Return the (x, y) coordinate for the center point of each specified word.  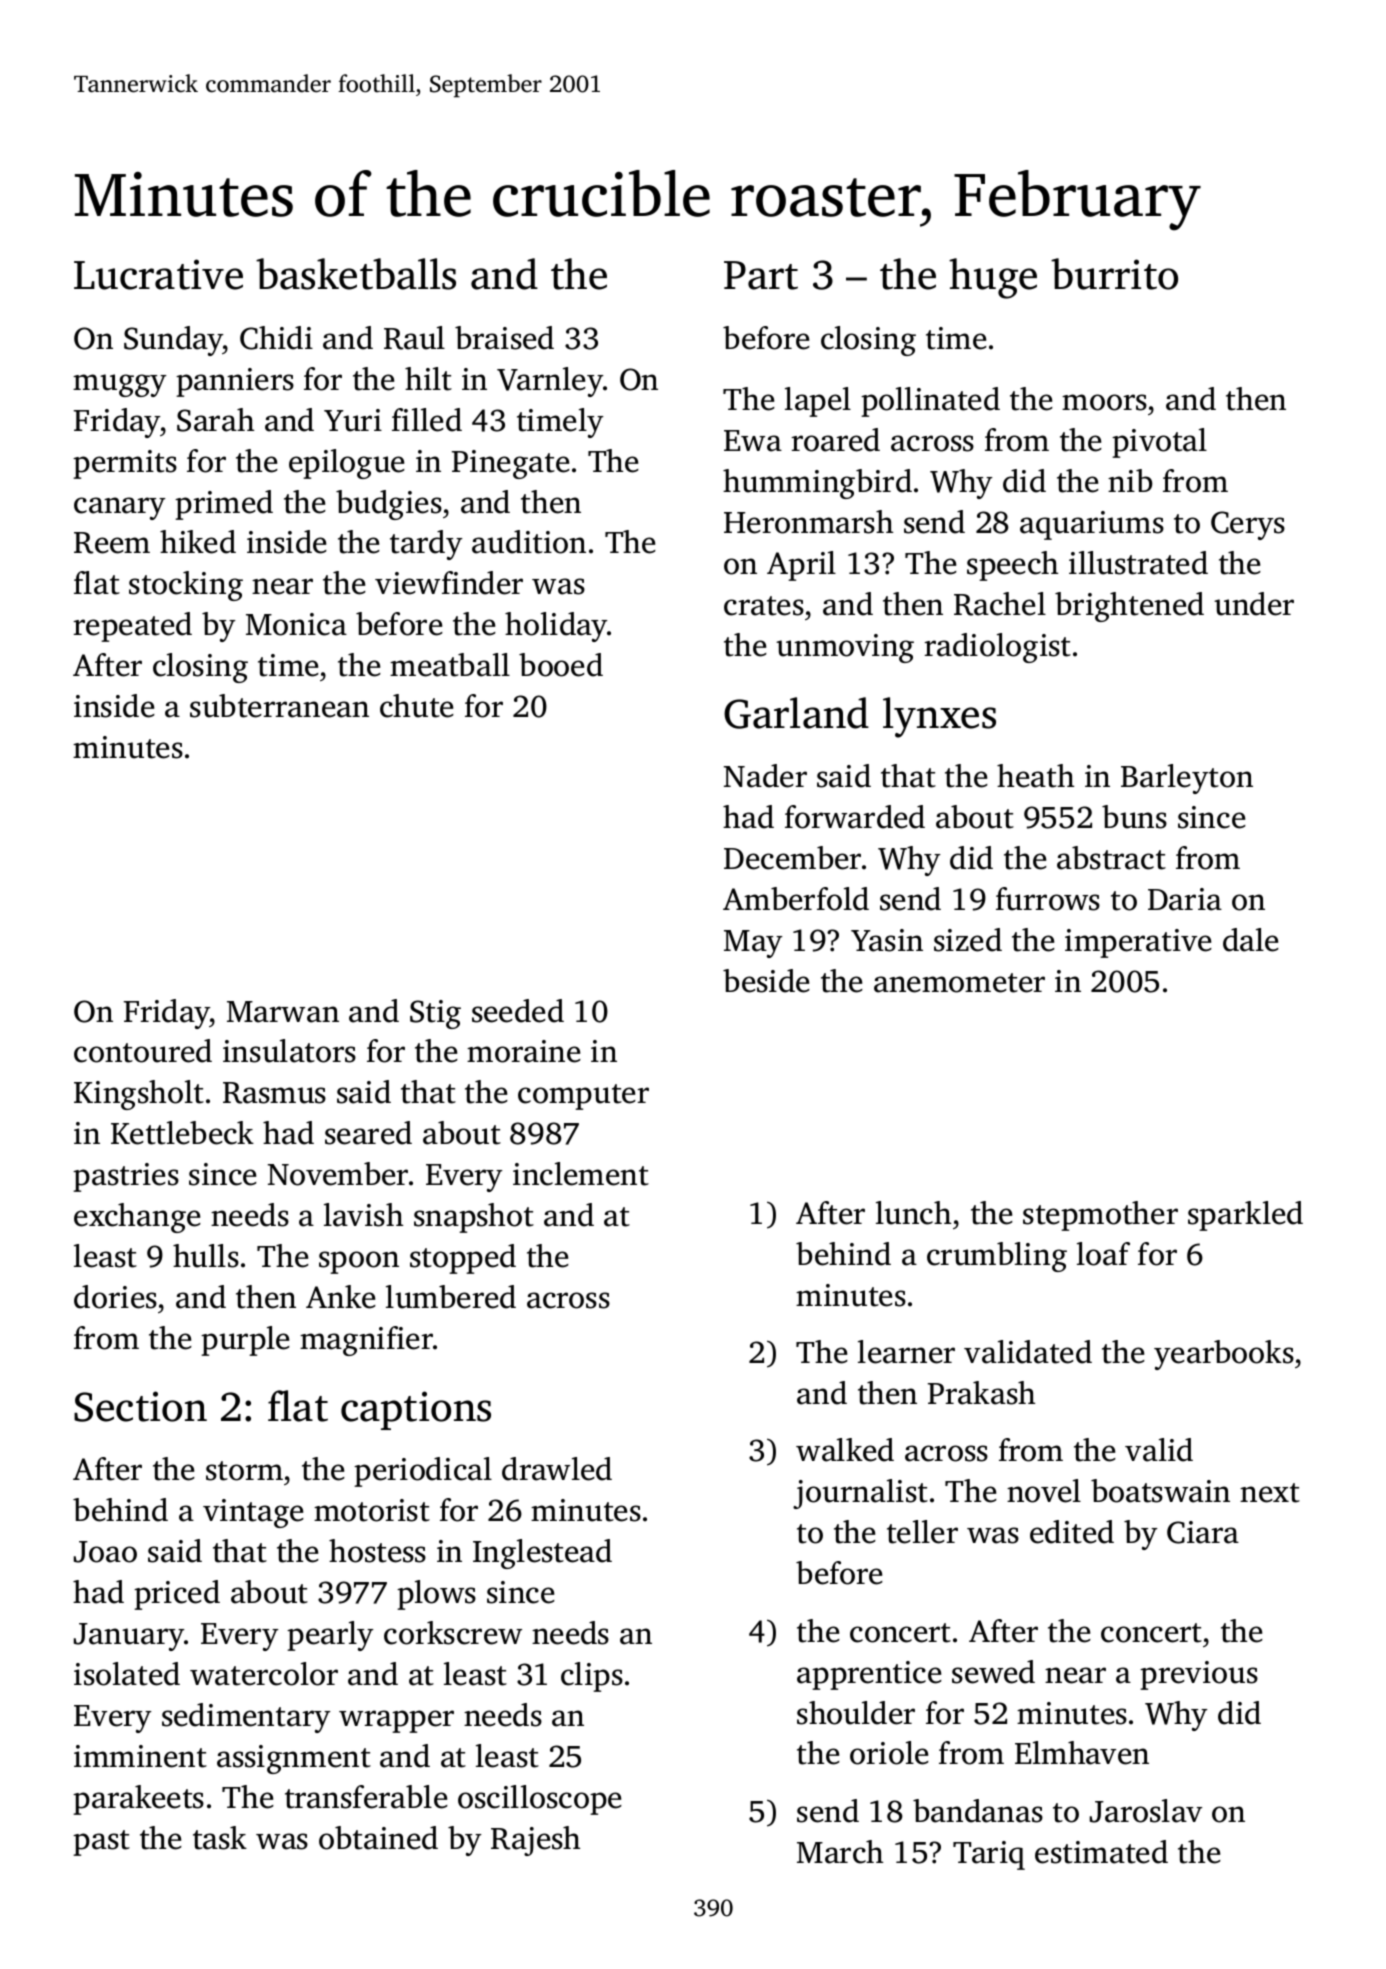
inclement (581, 1174)
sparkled (1245, 1216)
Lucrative (158, 274)
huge (993, 278)
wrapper (396, 1721)
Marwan (283, 1012)
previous (1199, 1675)
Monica (296, 624)
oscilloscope (540, 1800)
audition (529, 542)
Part (761, 275)
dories (115, 1297)
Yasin (887, 940)
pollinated (930, 402)
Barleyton (1187, 779)
